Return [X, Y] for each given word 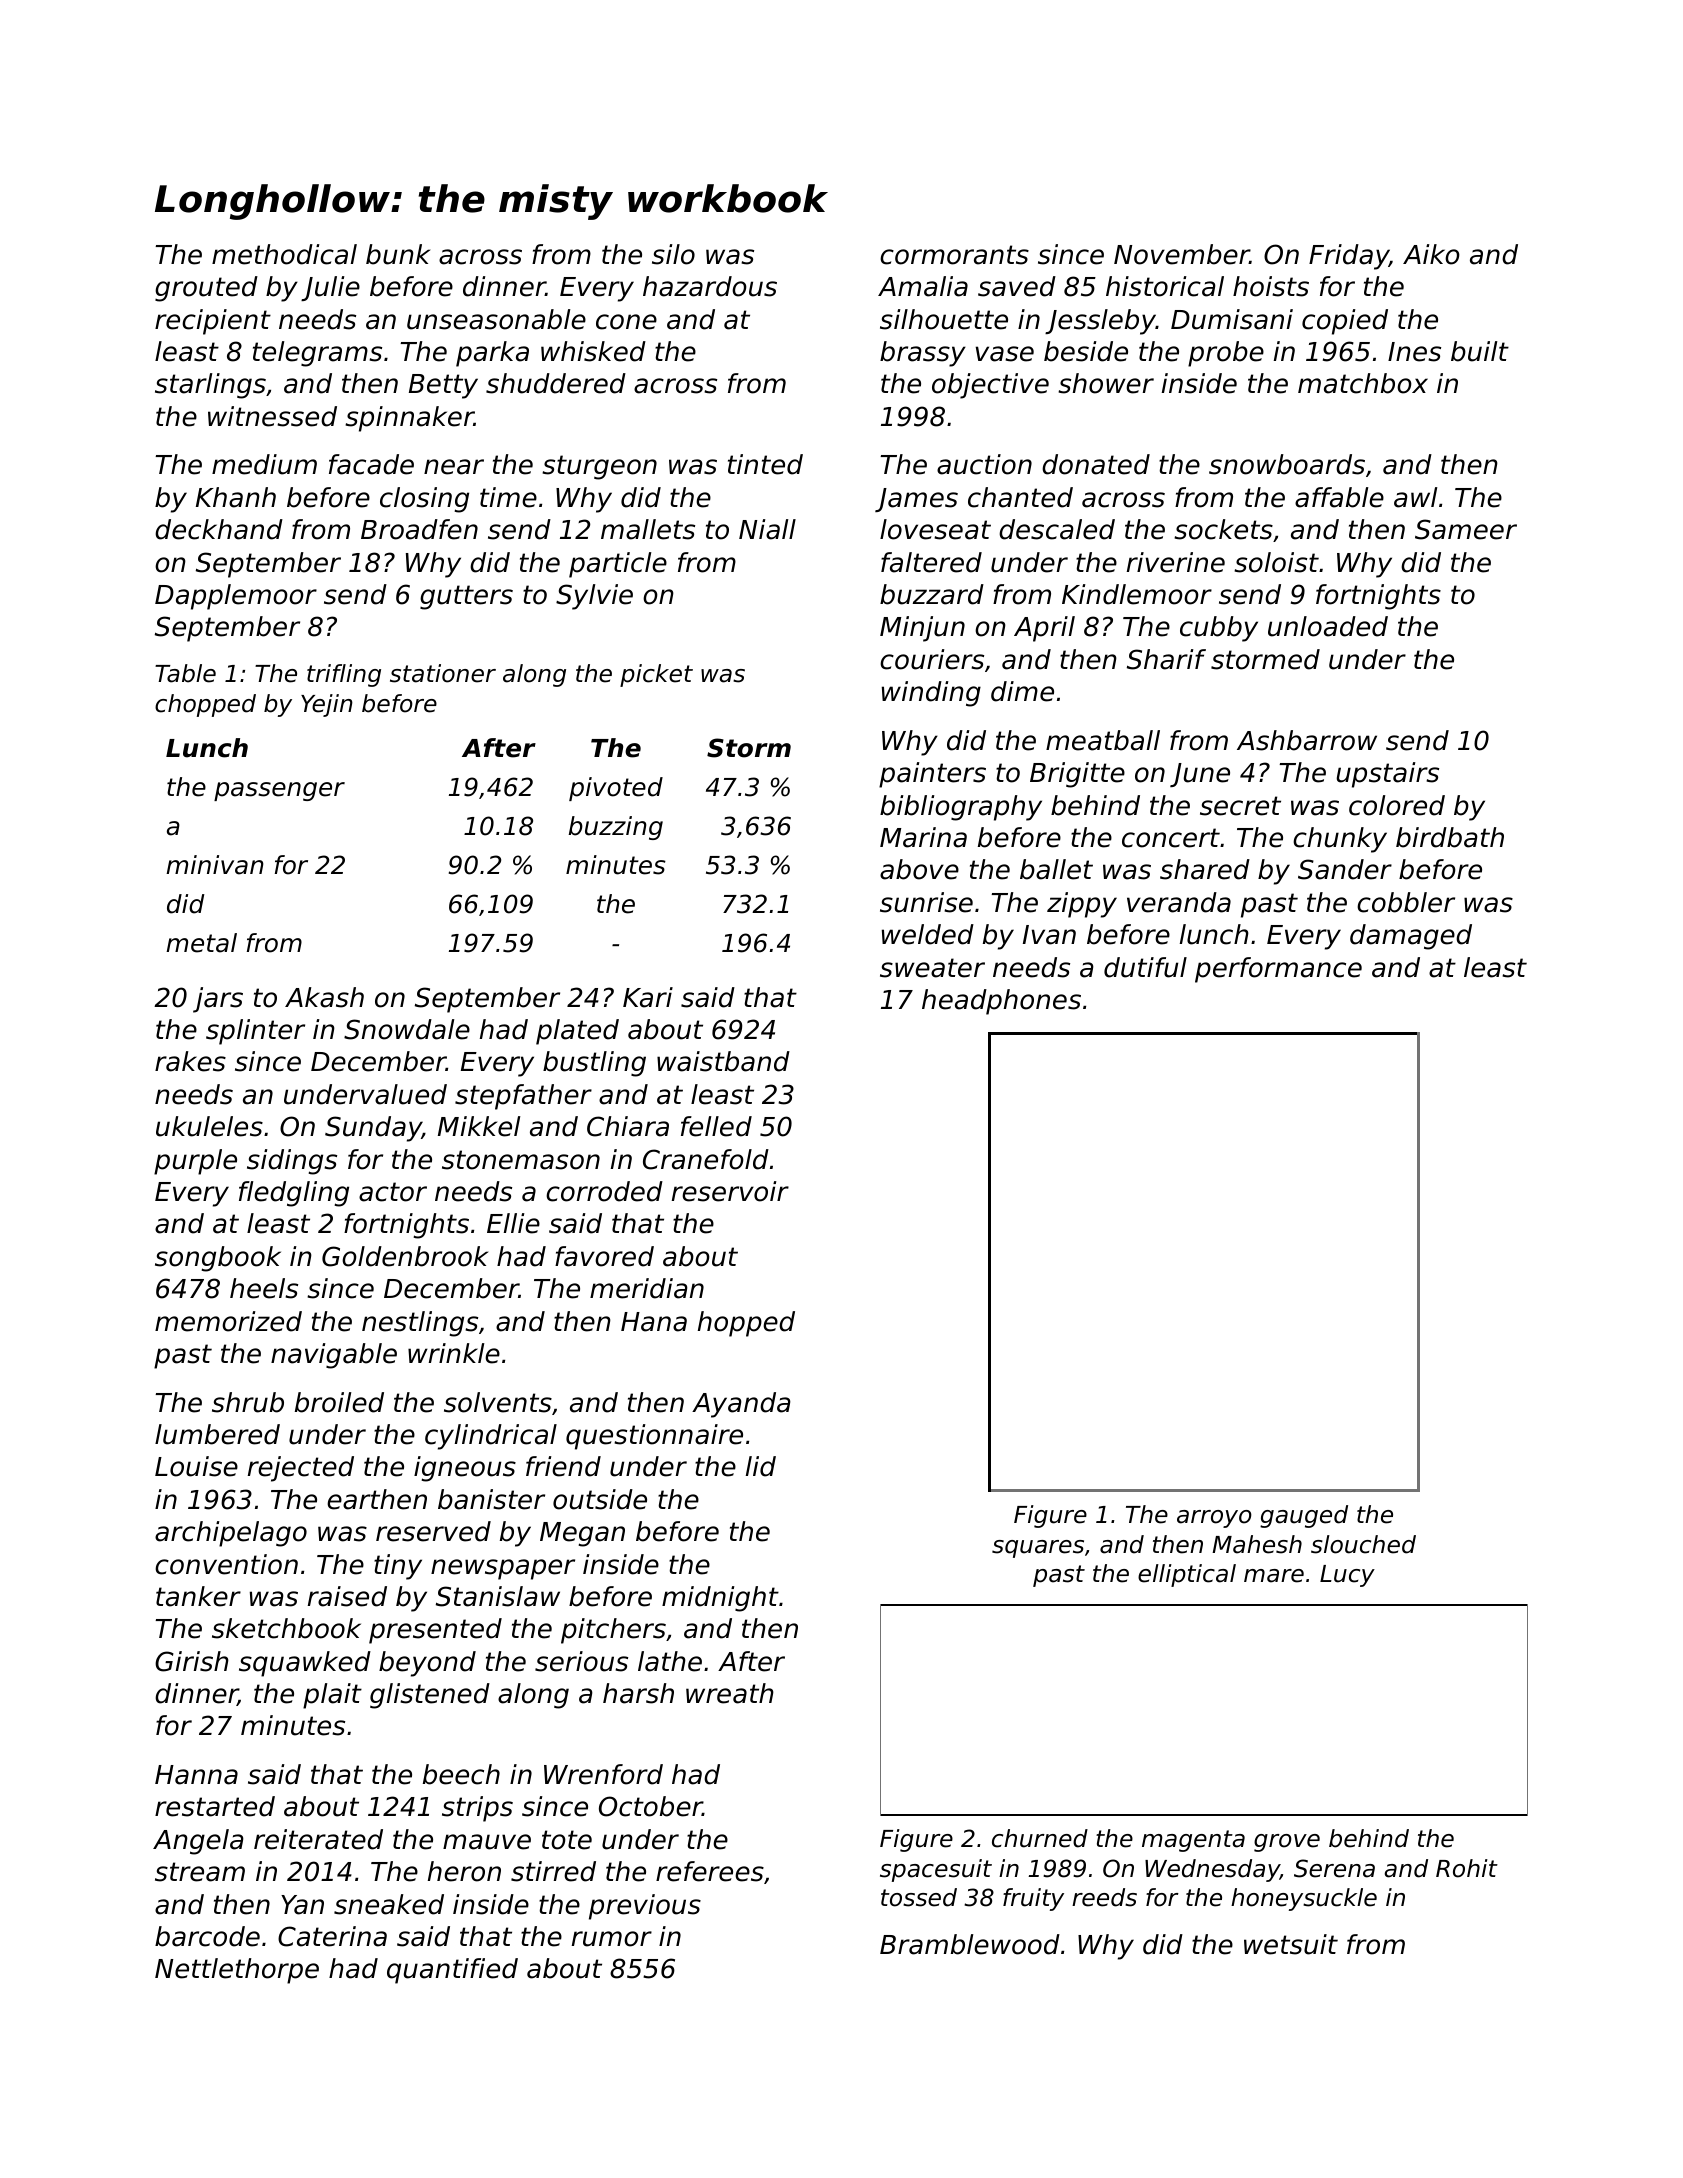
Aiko [1431, 254]
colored [1397, 805]
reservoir [730, 1191]
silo [673, 254]
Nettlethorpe [237, 1971]
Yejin [327, 705]
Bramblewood [970, 1944]
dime [1022, 691]
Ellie [513, 1223]
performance [1278, 970]
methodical [284, 254]
